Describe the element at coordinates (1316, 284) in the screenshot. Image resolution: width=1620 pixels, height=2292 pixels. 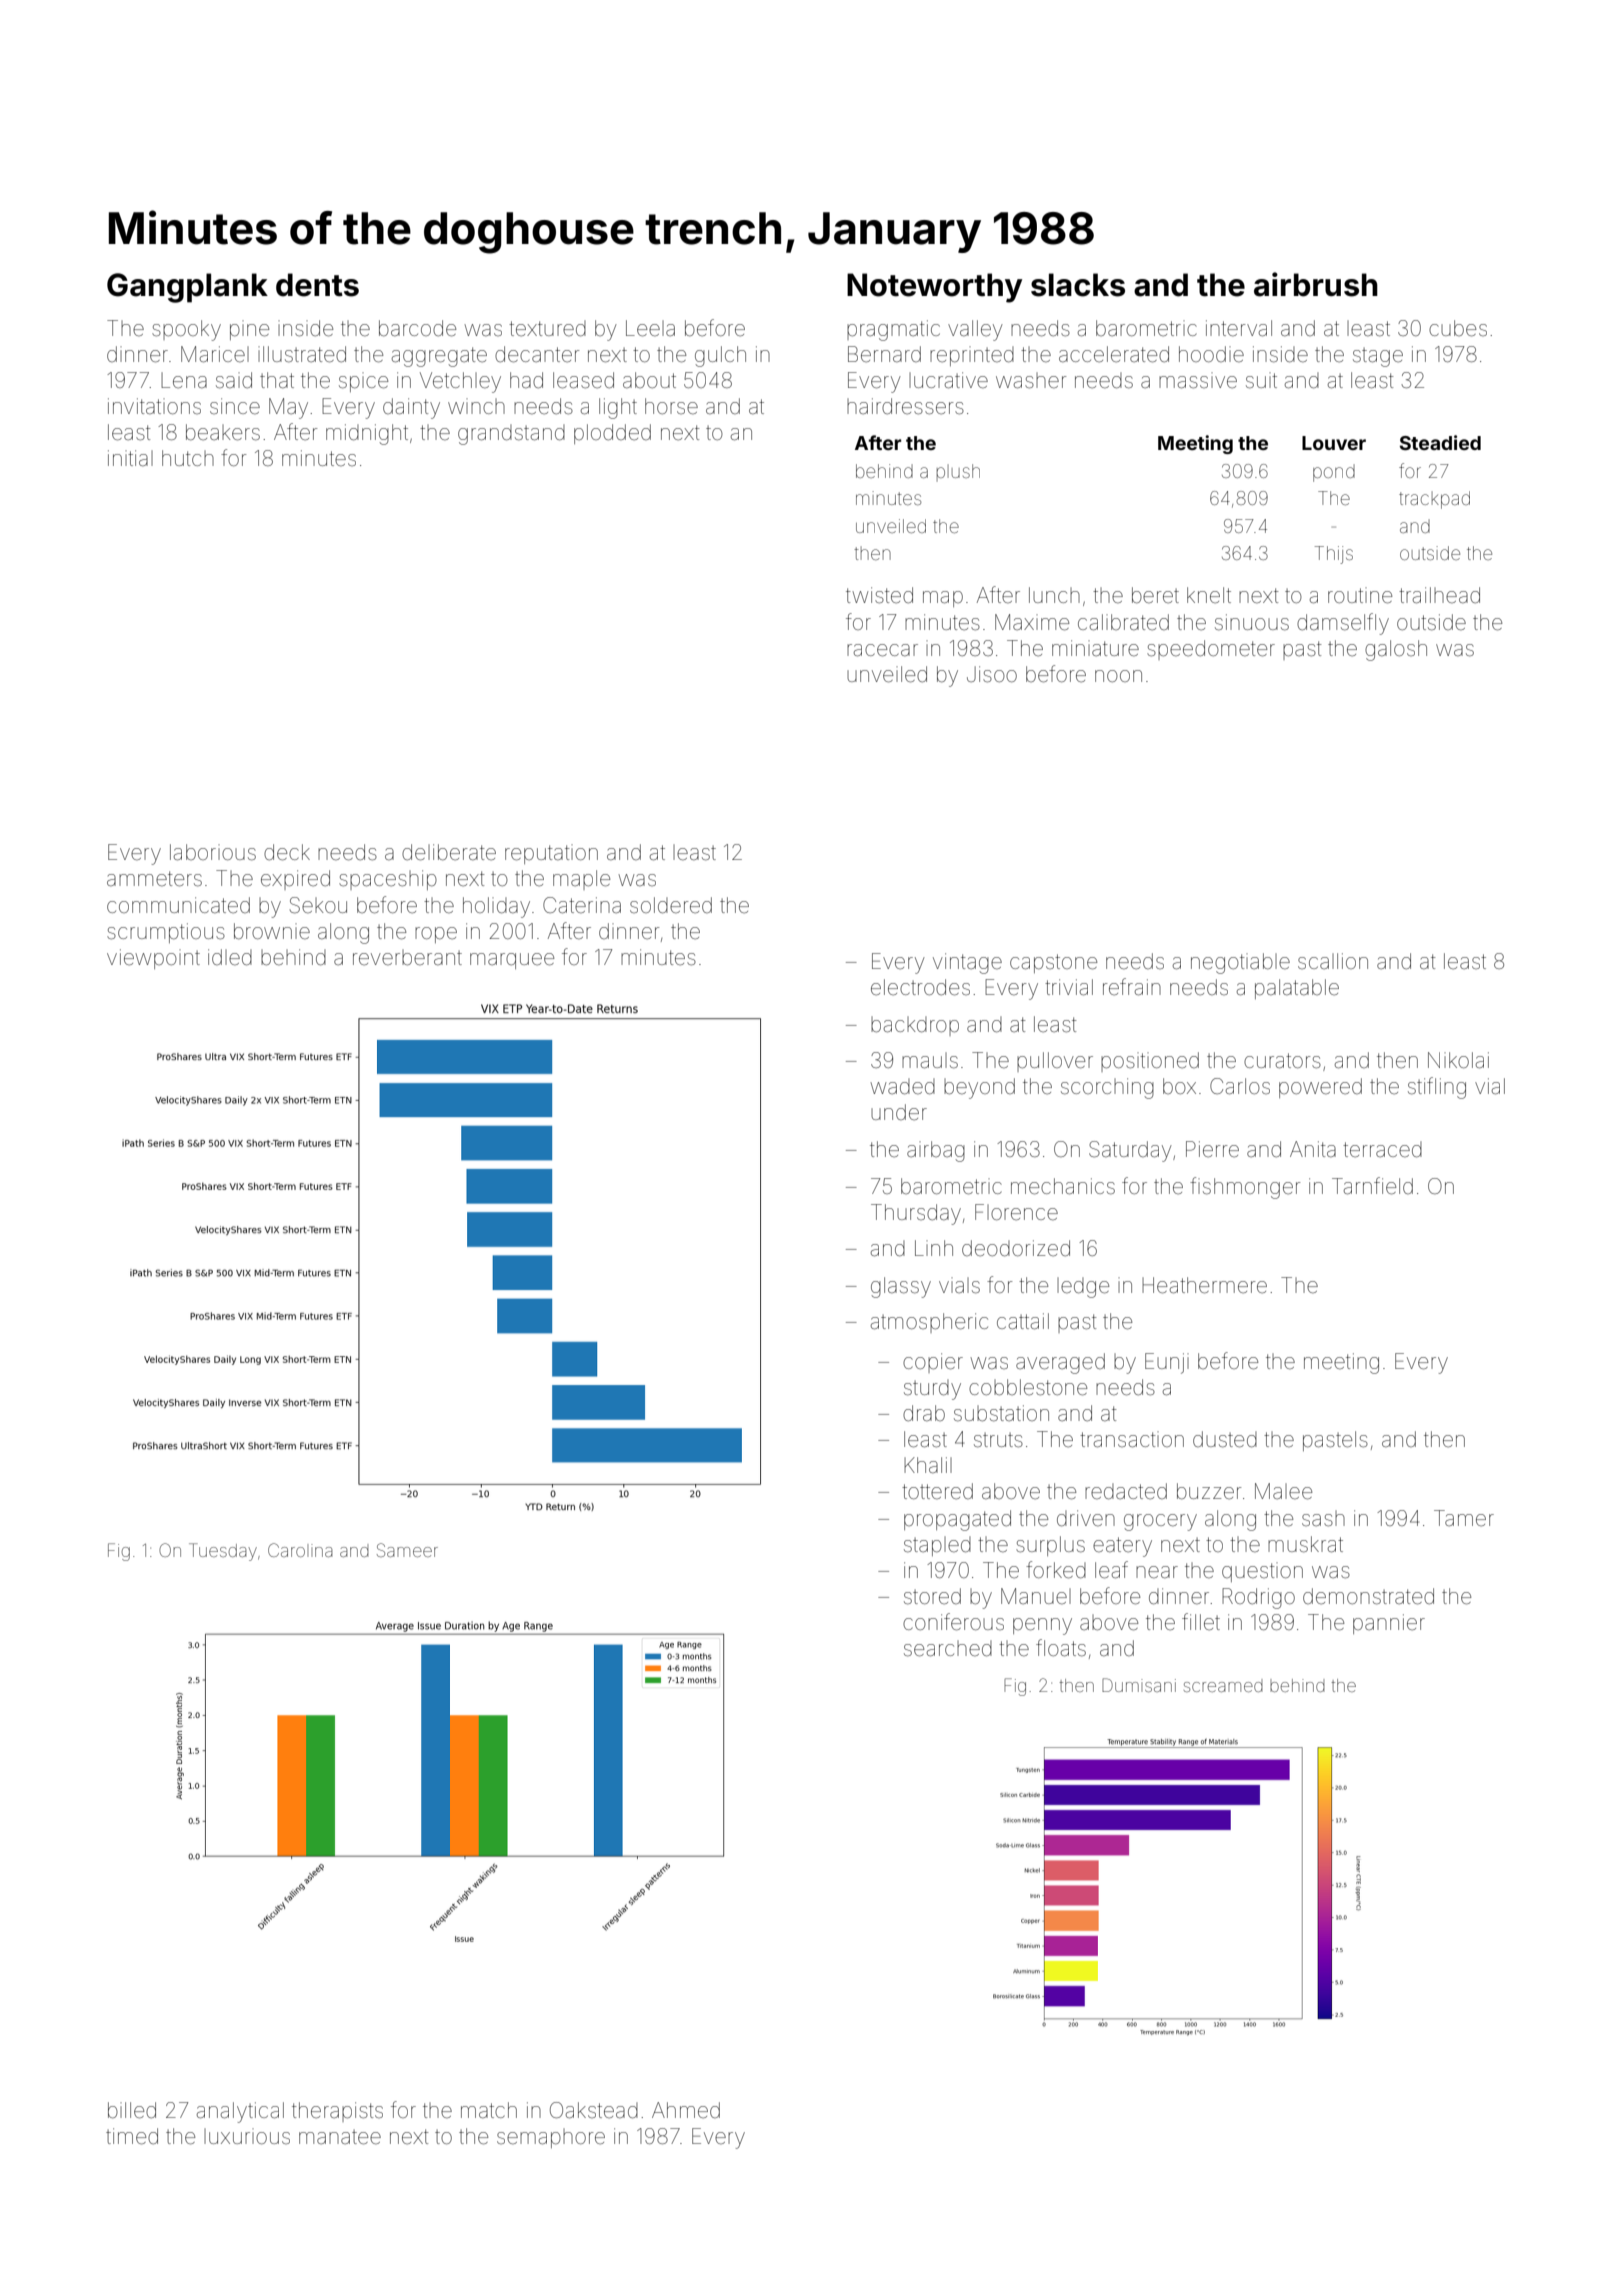
I see `airbrush` at that location.
